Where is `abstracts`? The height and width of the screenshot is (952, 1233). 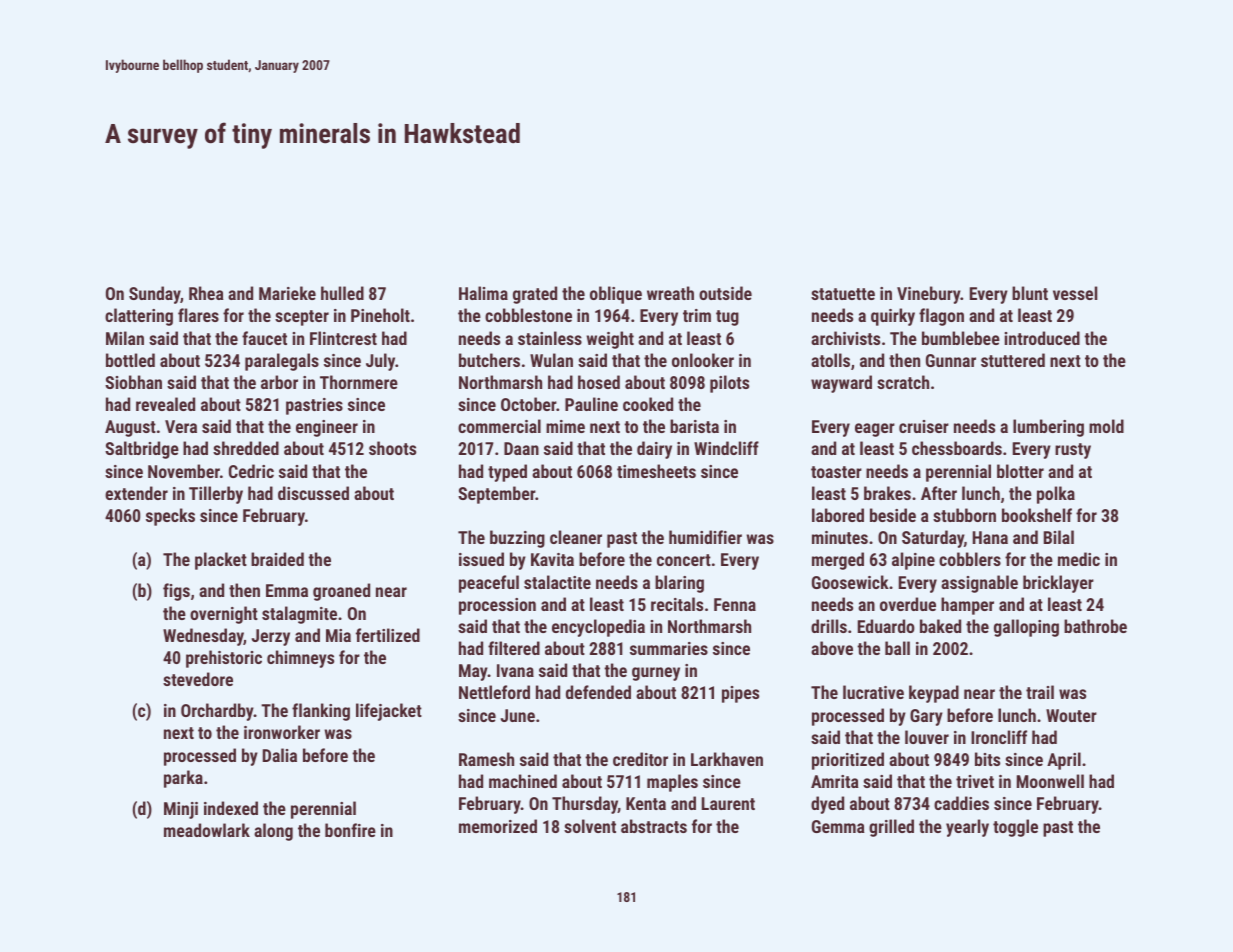 abstracts is located at coordinates (654, 826).
